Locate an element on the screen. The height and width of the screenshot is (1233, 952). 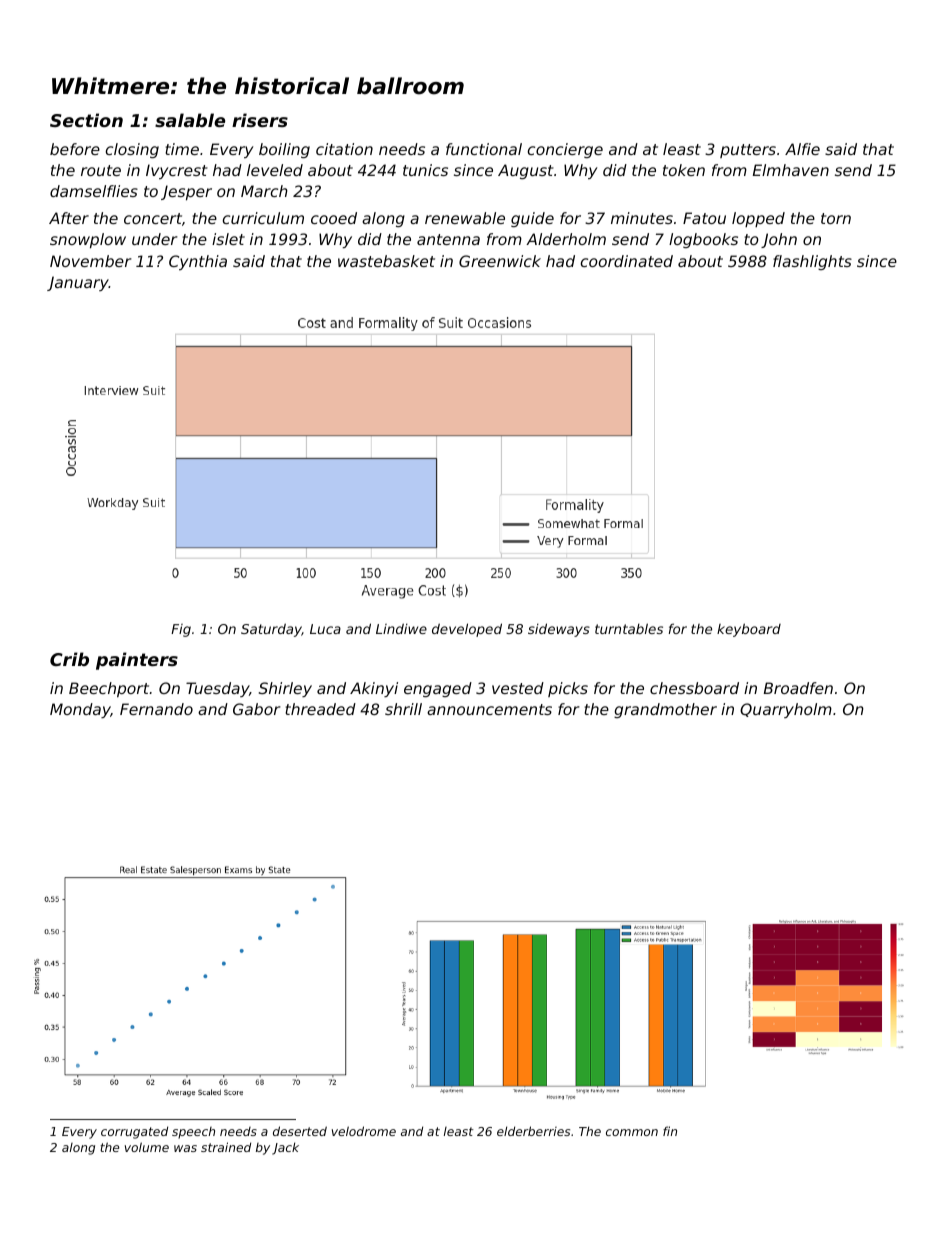
functional is located at coordinates (484, 149).
